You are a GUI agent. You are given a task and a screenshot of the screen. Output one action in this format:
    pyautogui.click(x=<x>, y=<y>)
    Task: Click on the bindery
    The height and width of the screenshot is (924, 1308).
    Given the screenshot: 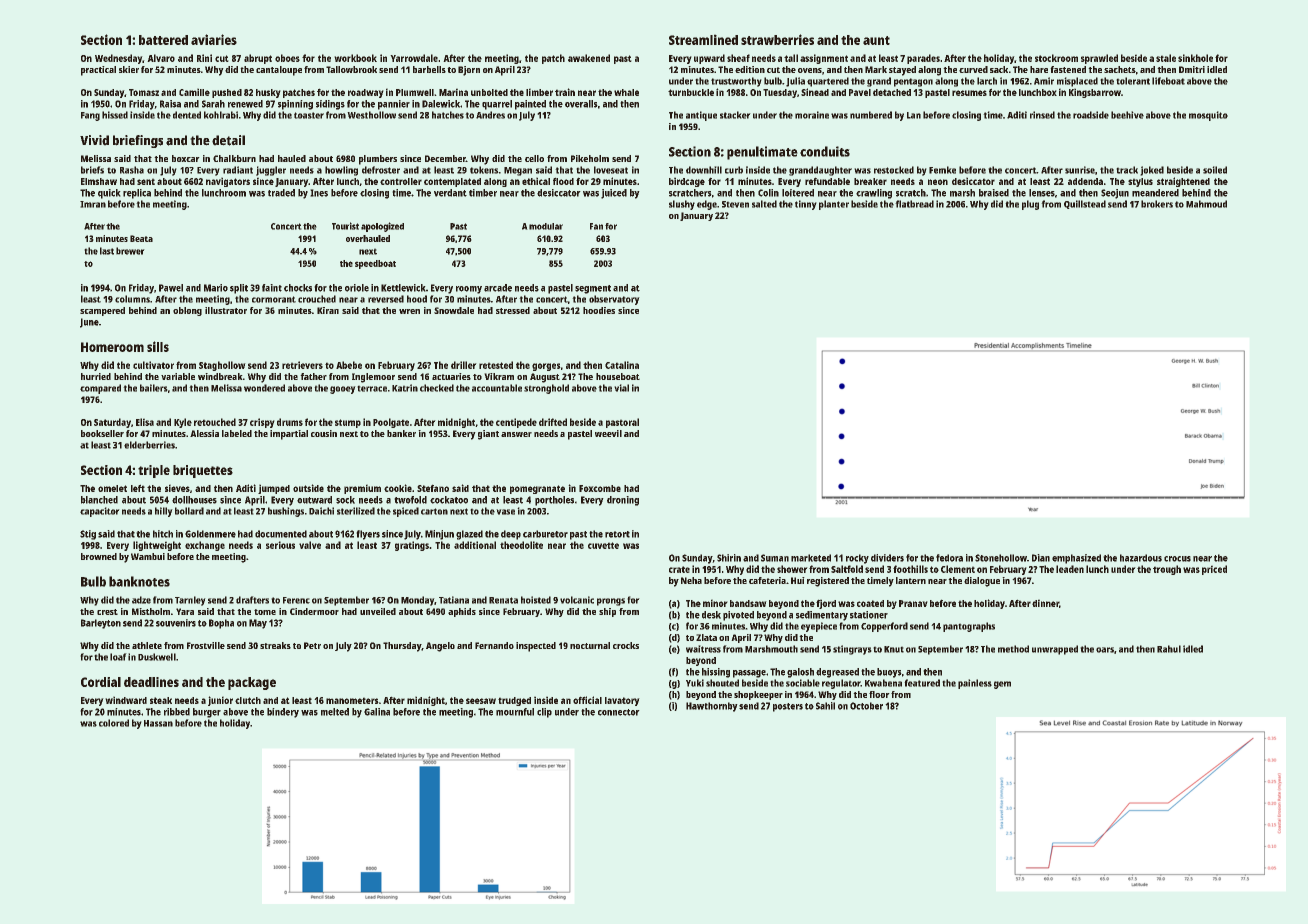 What is the action you would take?
    pyautogui.click(x=283, y=713)
